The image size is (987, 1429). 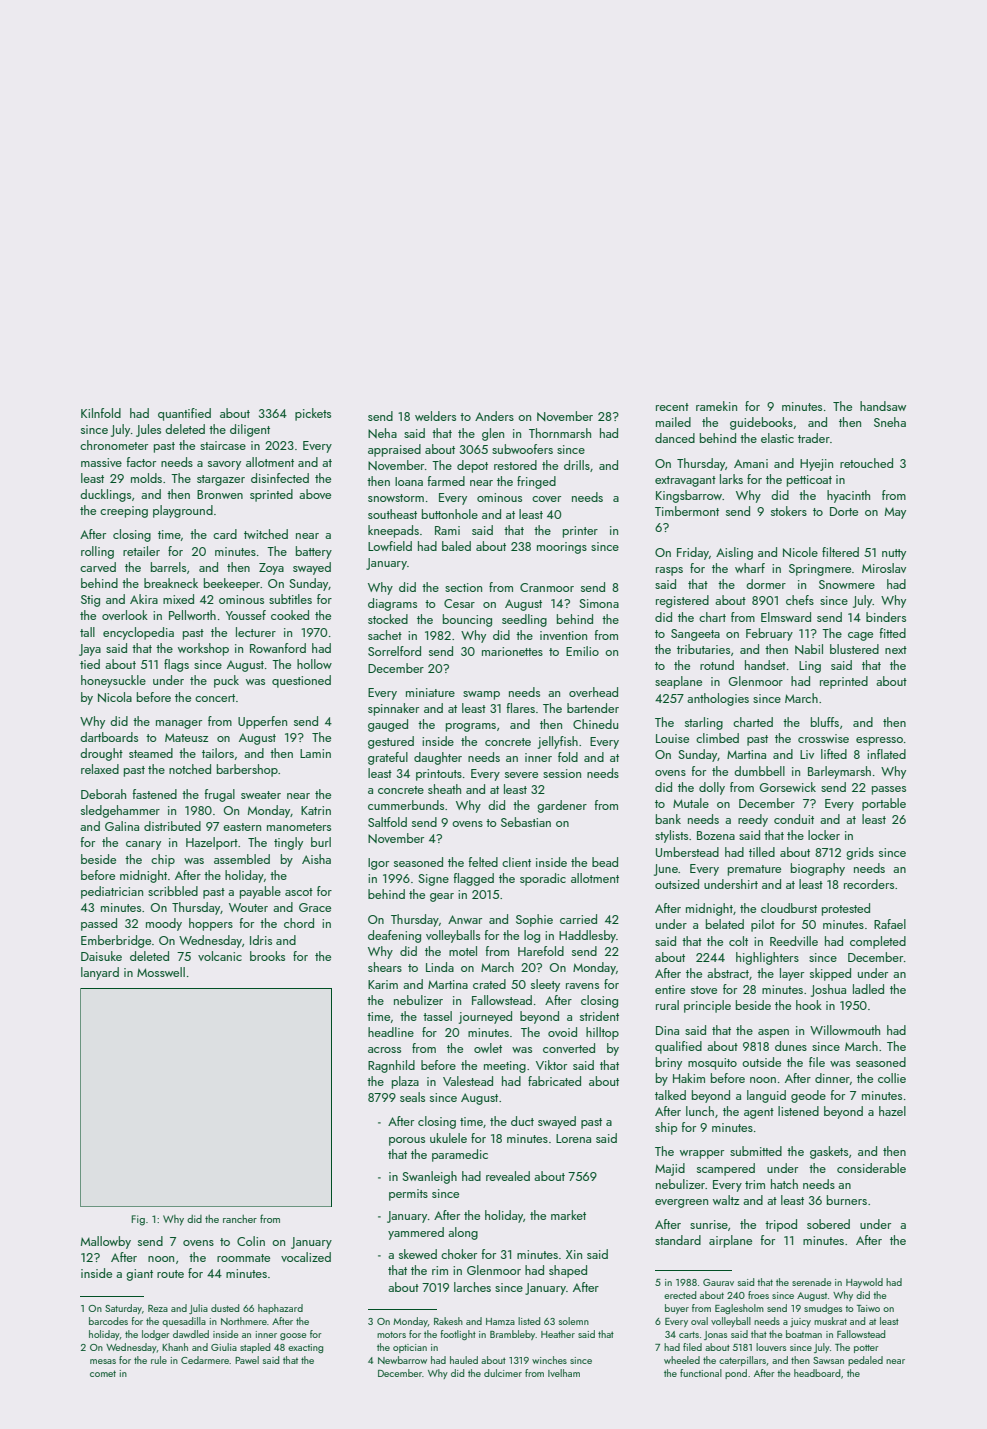 I want to click on Idris, so click(x=261, y=940).
